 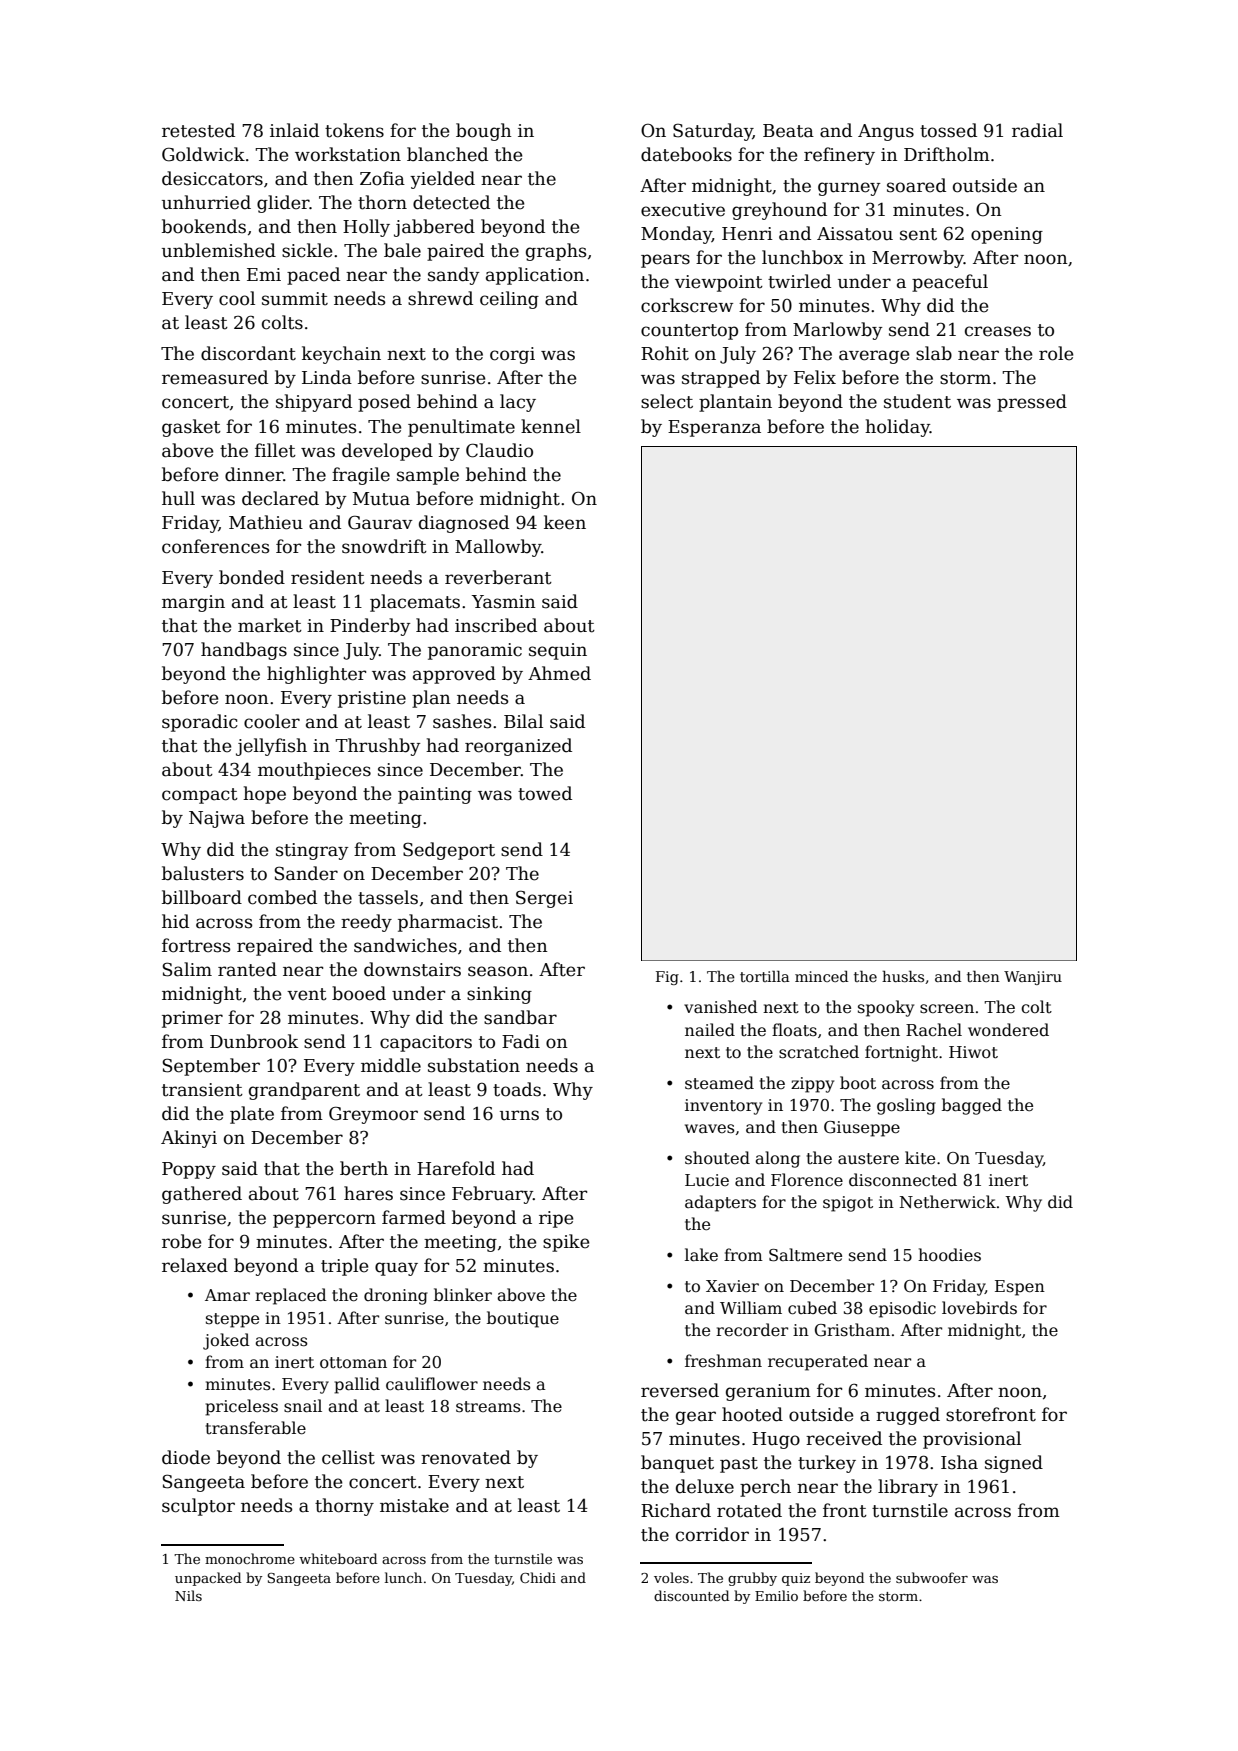 What do you see at coordinates (950, 283) in the image?
I see `peaceful` at bounding box center [950, 283].
